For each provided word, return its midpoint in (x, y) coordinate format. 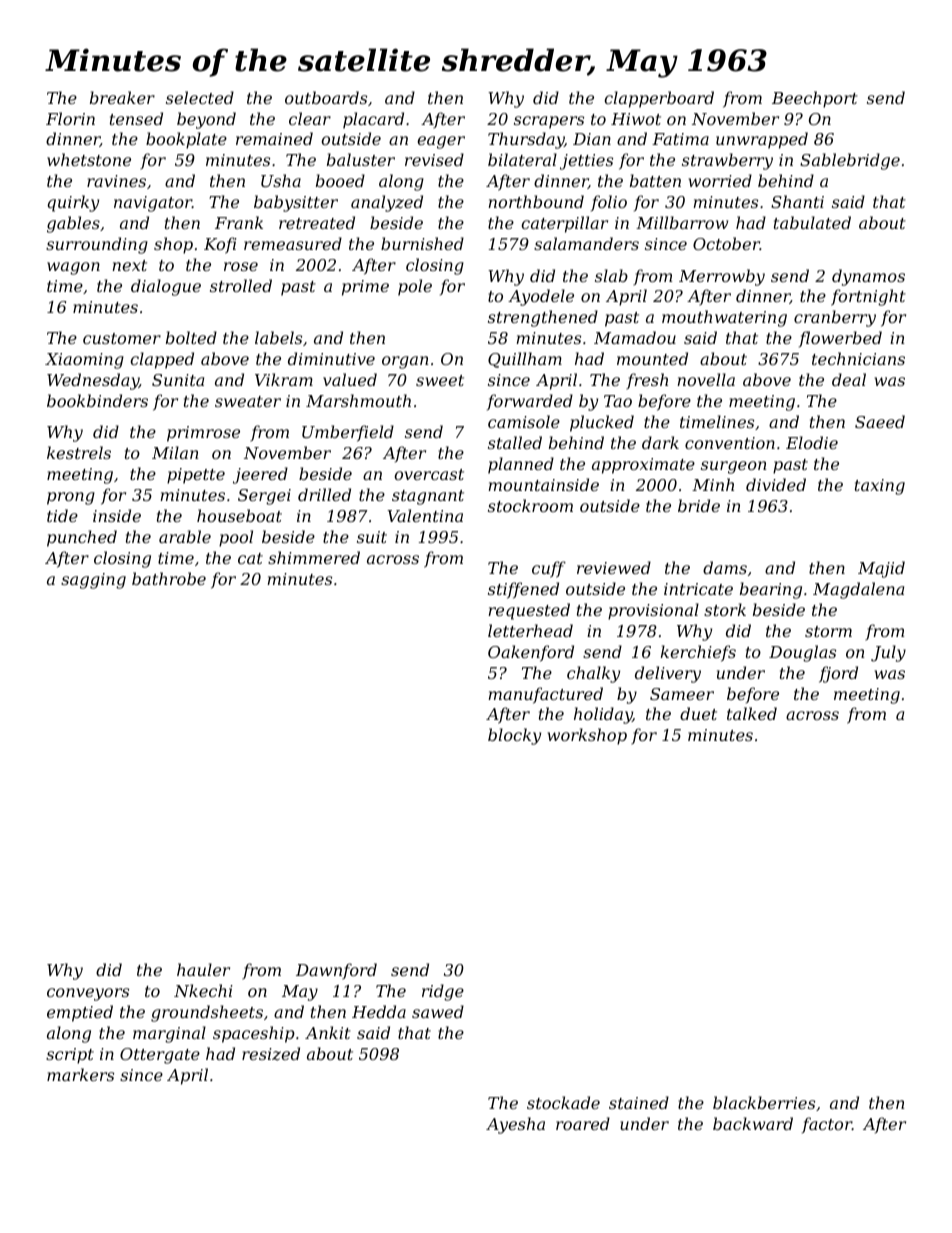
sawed (438, 1011)
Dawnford (336, 971)
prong (71, 498)
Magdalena (858, 590)
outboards (326, 97)
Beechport (815, 99)
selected (200, 97)
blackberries (764, 1102)
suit (372, 537)
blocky (514, 736)
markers (80, 1074)
